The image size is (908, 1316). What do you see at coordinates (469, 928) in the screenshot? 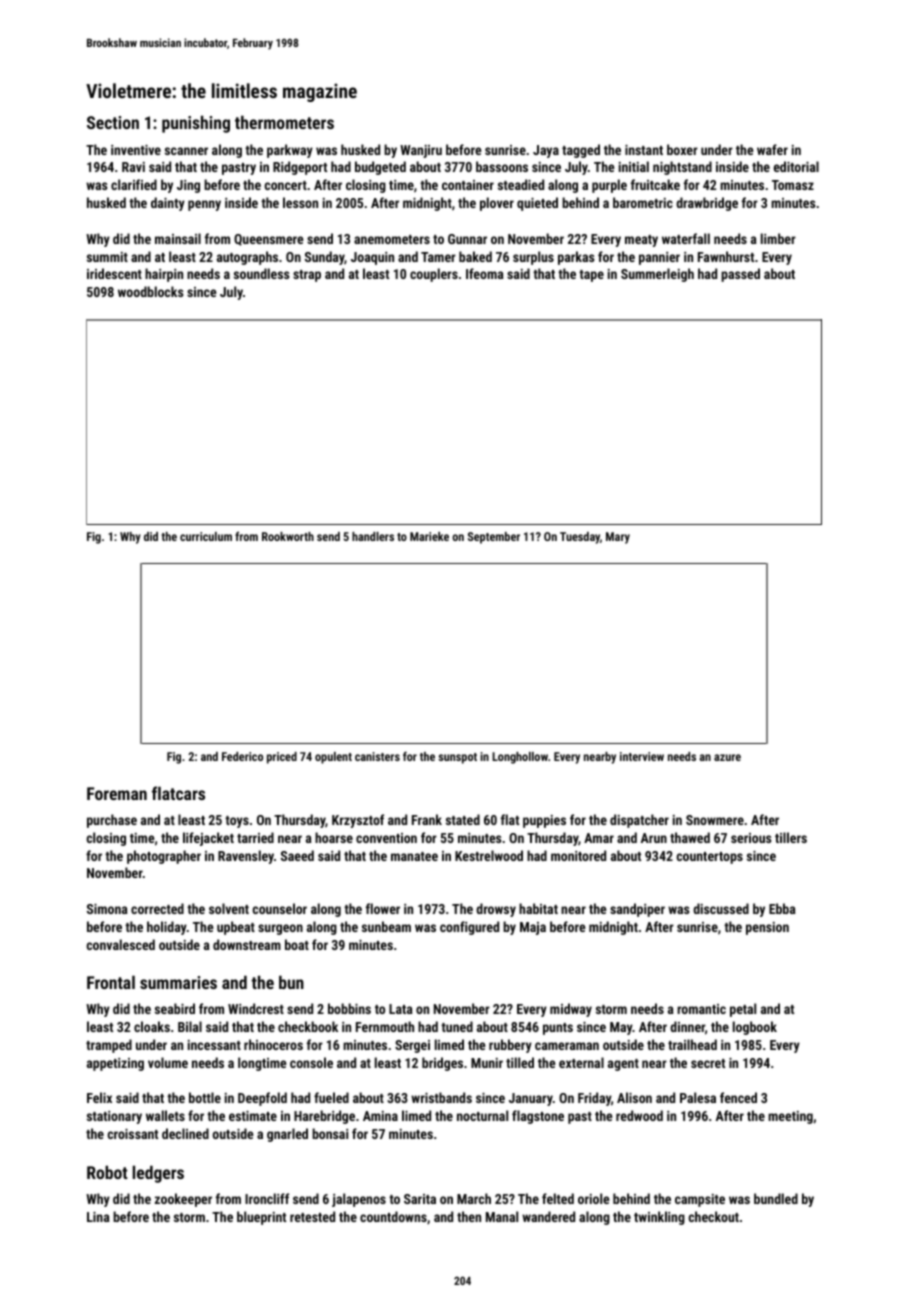
I see `configured` at bounding box center [469, 928].
